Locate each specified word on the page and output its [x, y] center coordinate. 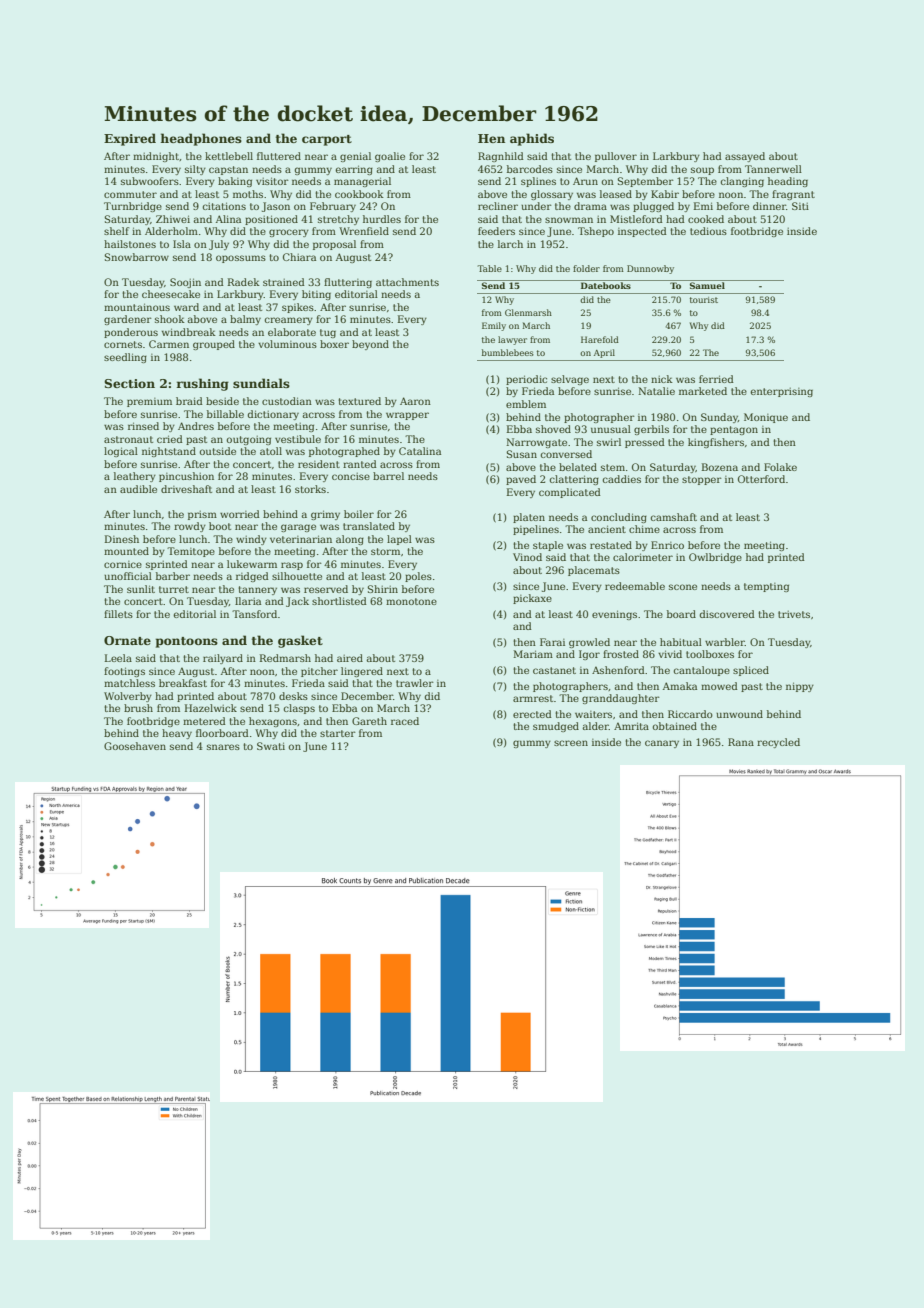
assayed [745, 157]
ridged [252, 577]
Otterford [761, 479]
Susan [522, 454]
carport [327, 140]
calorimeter [643, 557]
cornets [123, 344]
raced [405, 721]
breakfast [183, 683]
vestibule [298, 439]
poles [418, 577]
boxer [334, 344]
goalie [390, 157]
